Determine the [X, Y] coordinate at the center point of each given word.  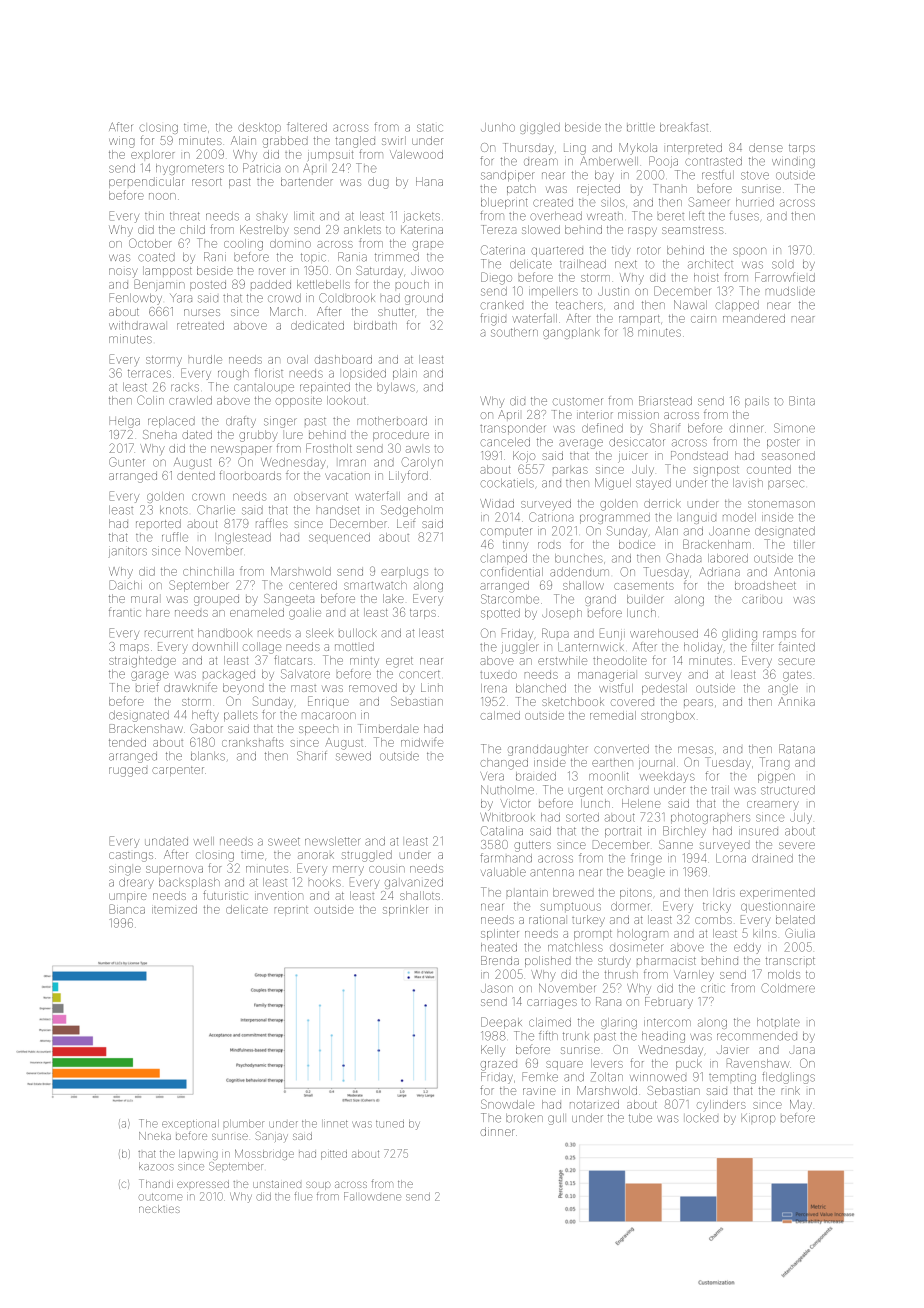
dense [766, 147]
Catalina [502, 831]
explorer [153, 154]
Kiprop [758, 1119]
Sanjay [271, 1136]
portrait [623, 831]
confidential [511, 572]
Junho [498, 127]
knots [174, 510]
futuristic [225, 895]
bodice [637, 544]
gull [556, 1119]
